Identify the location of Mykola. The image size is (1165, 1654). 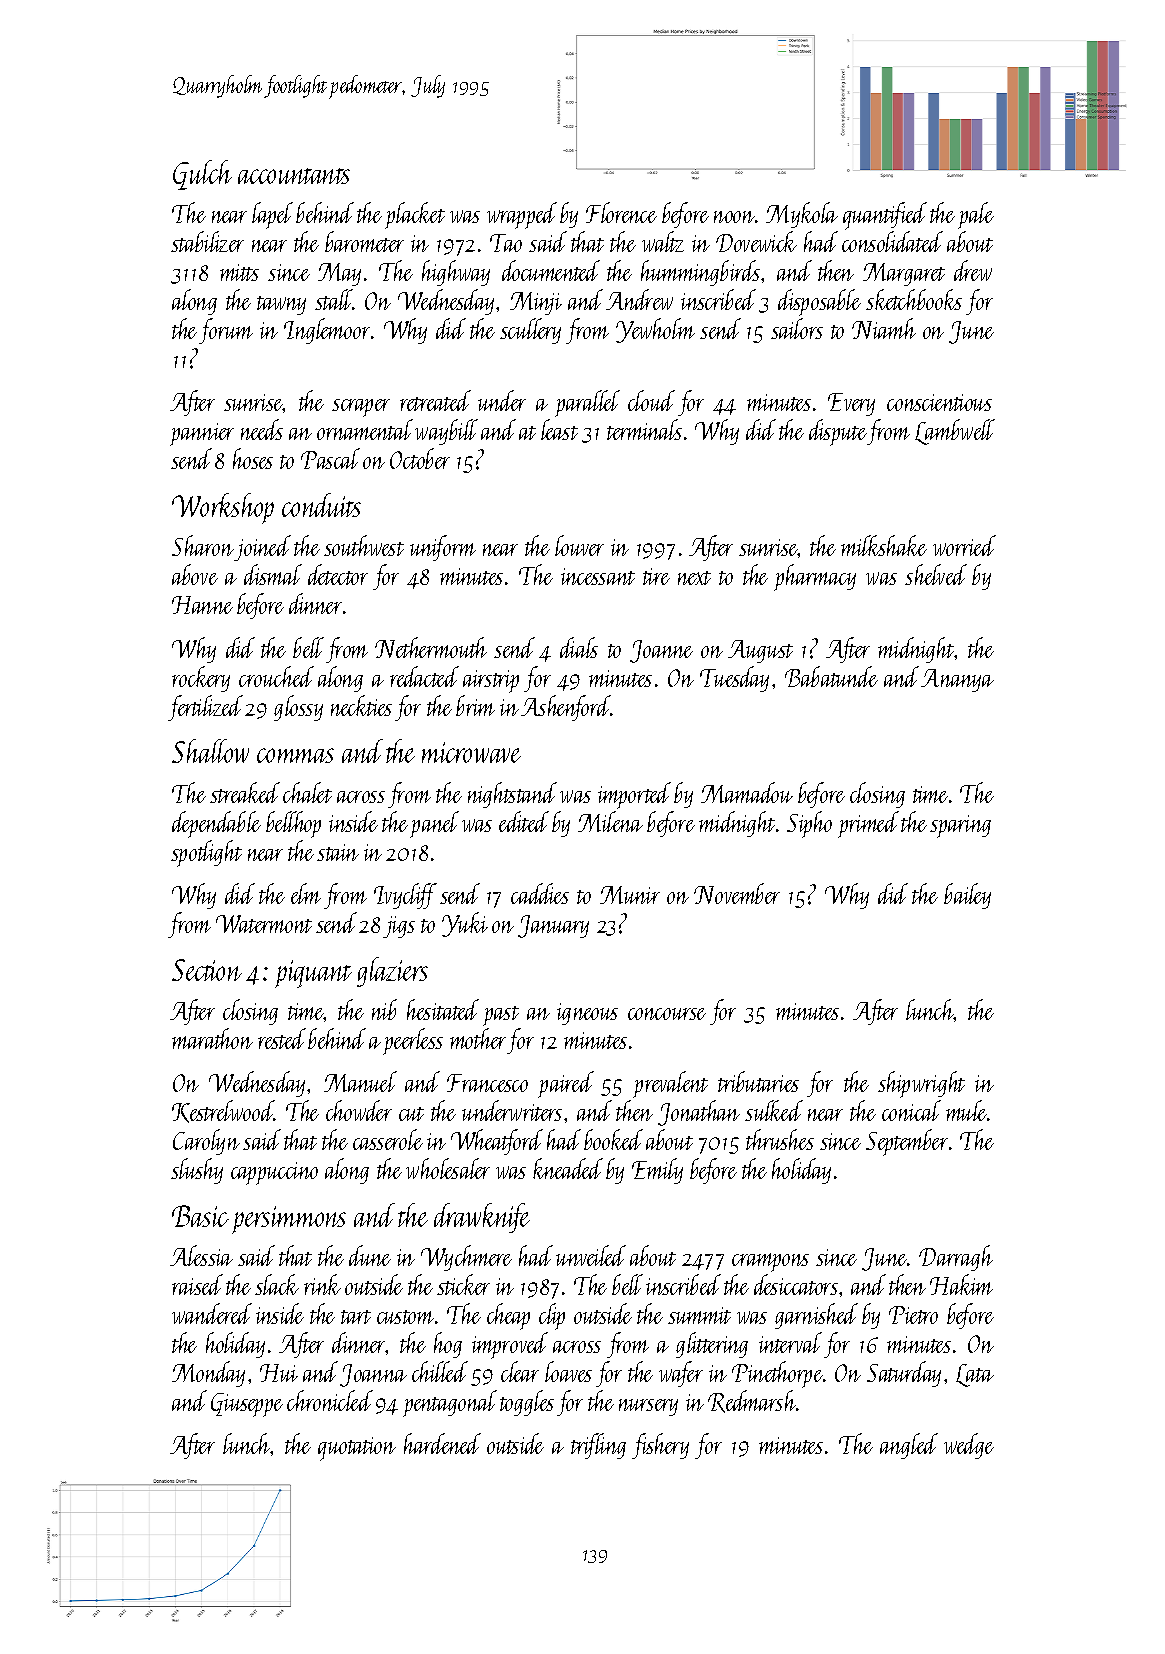
(802, 215).
